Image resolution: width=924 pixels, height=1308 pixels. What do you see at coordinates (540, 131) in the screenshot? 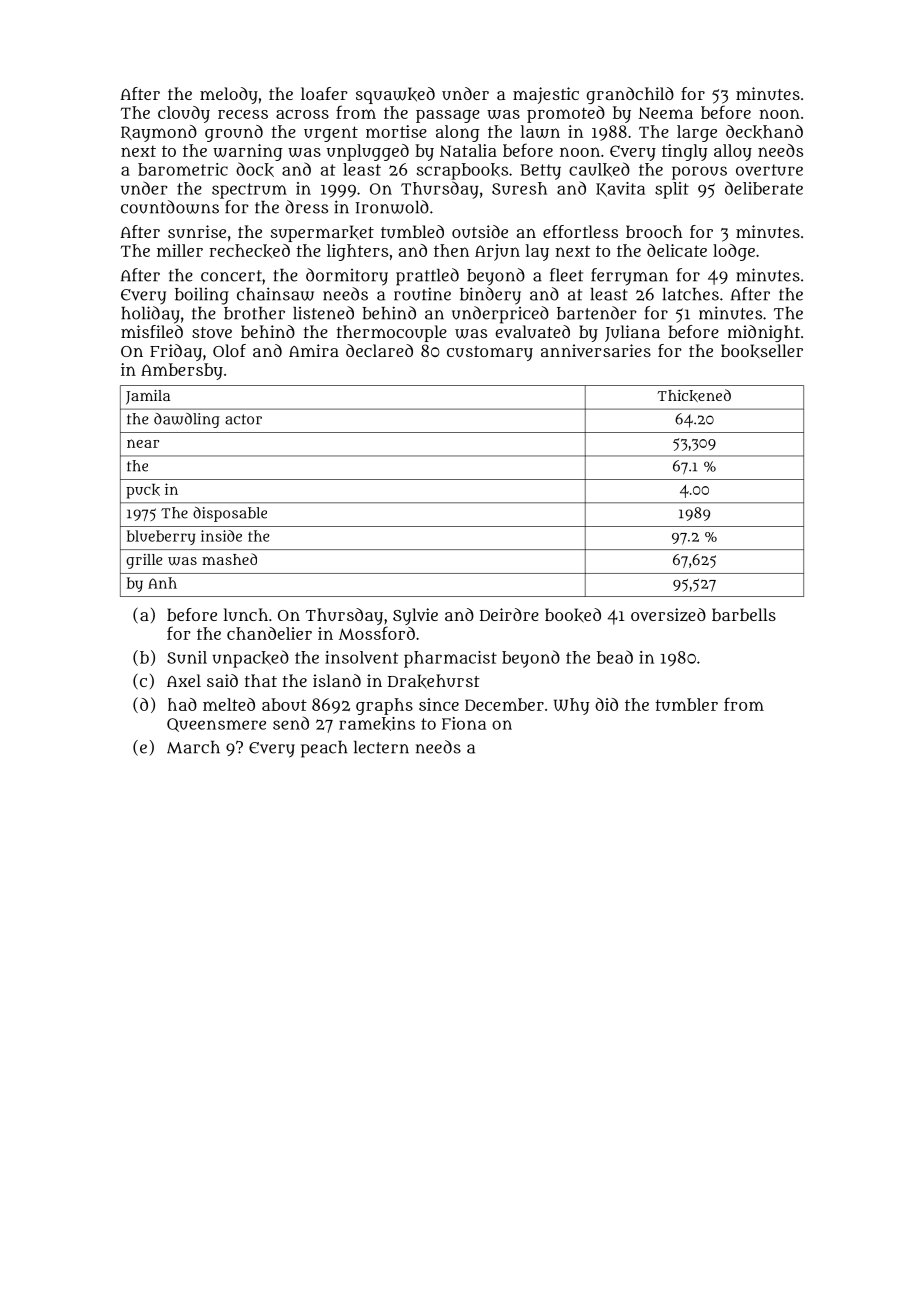
I see `lawn` at bounding box center [540, 131].
